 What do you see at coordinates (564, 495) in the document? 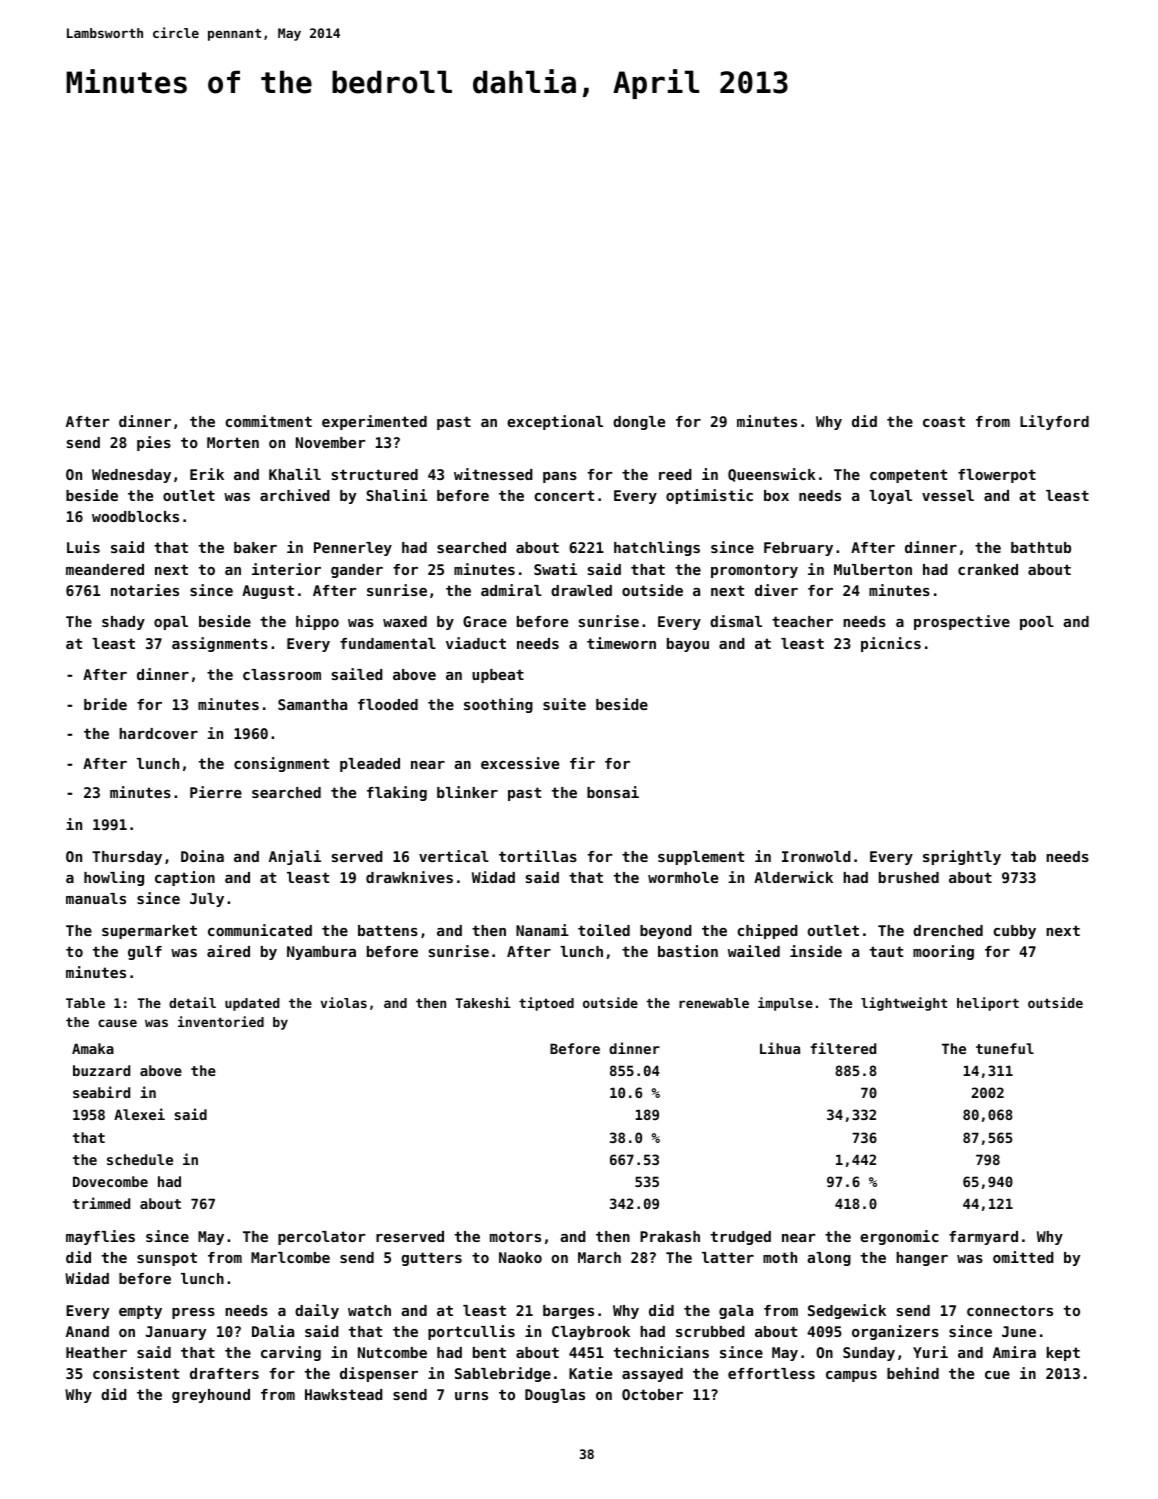
I see `concert` at bounding box center [564, 495].
